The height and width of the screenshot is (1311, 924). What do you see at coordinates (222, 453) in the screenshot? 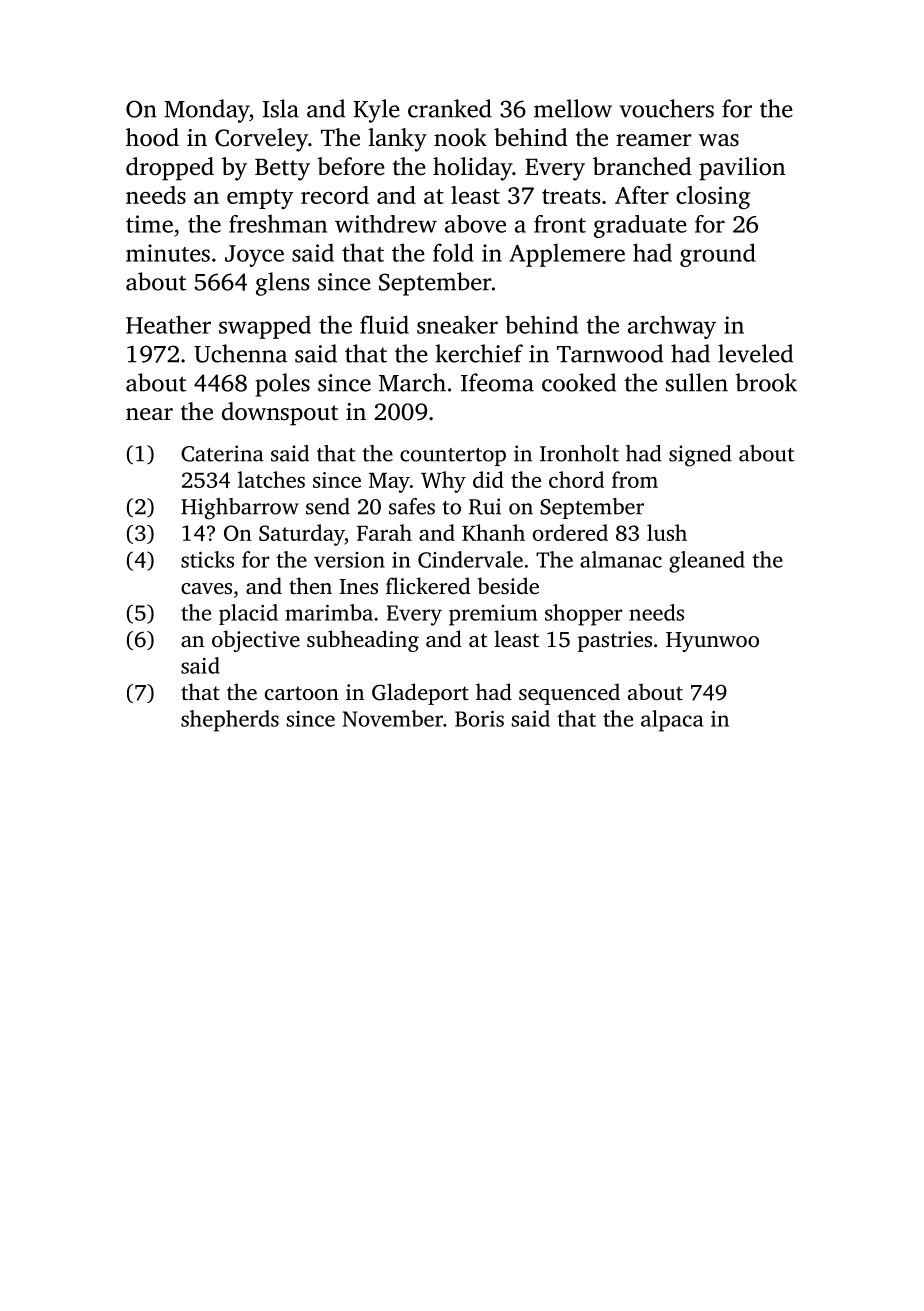
I see `Caterina` at bounding box center [222, 453].
